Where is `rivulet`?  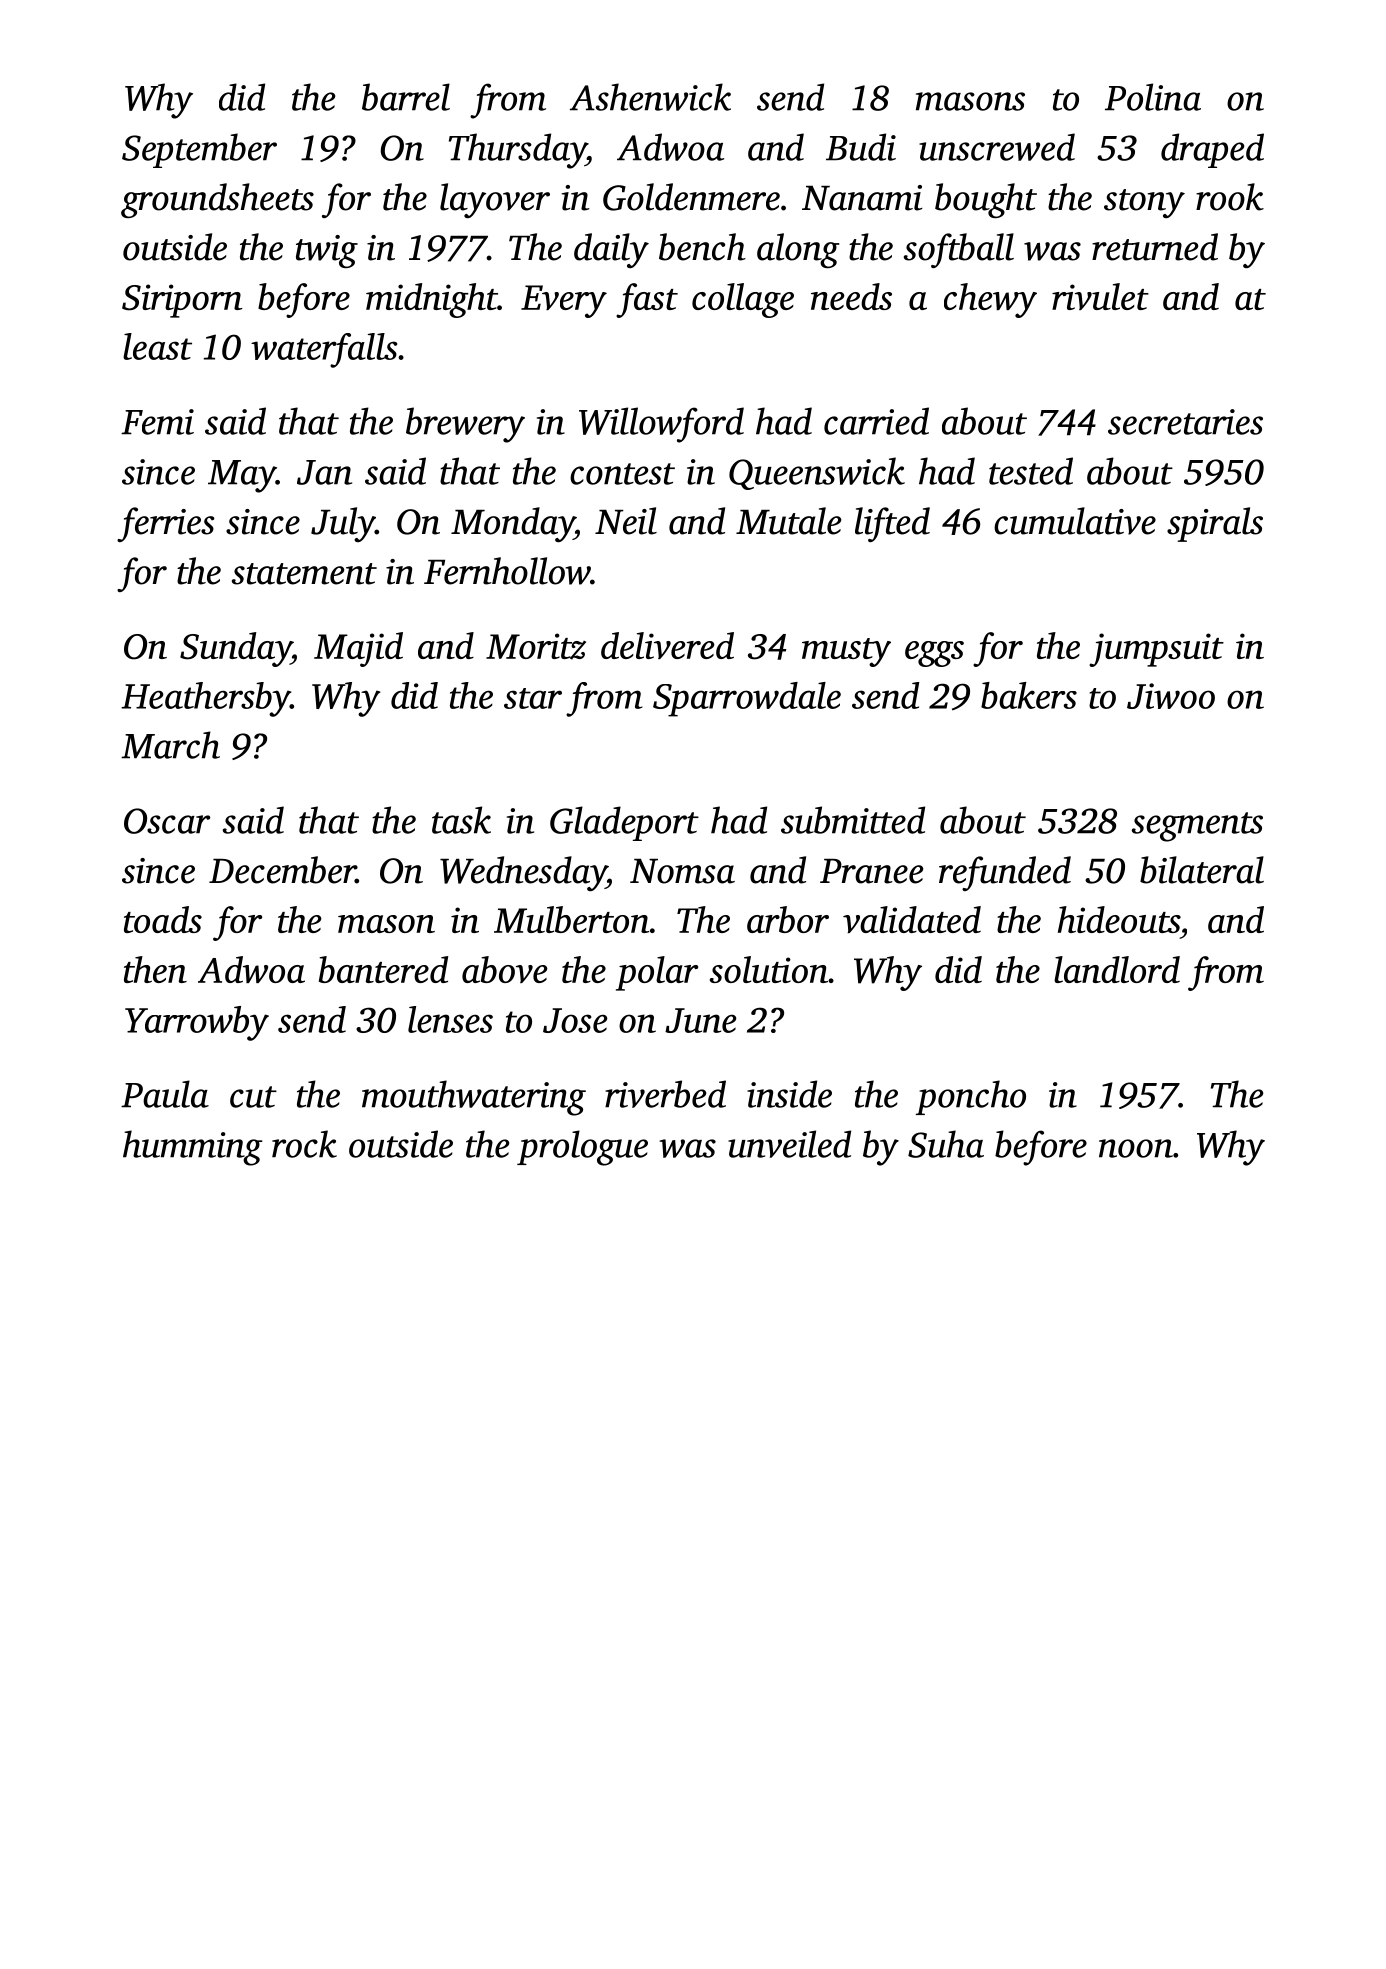
rivulet is located at coordinates (1100, 296).
